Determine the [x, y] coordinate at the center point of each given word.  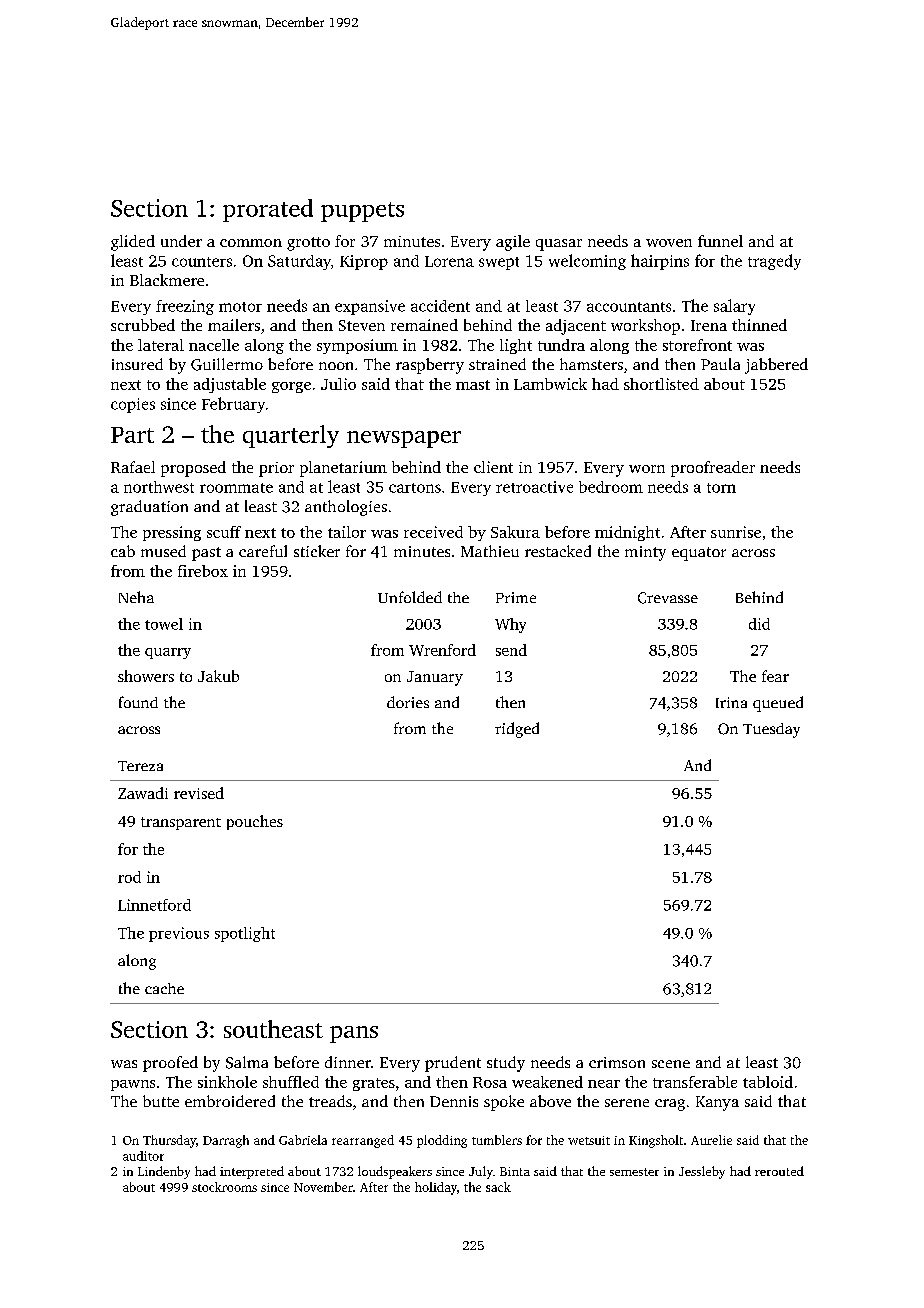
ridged [517, 730]
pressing [172, 533]
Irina [731, 702]
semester [634, 1172]
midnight [627, 533]
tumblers [497, 1140]
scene [671, 1064]
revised [199, 793]
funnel [720, 241]
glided [133, 243]
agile [513, 243]
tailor [347, 532]
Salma [247, 1062]
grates [374, 1084]
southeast [273, 1029]
